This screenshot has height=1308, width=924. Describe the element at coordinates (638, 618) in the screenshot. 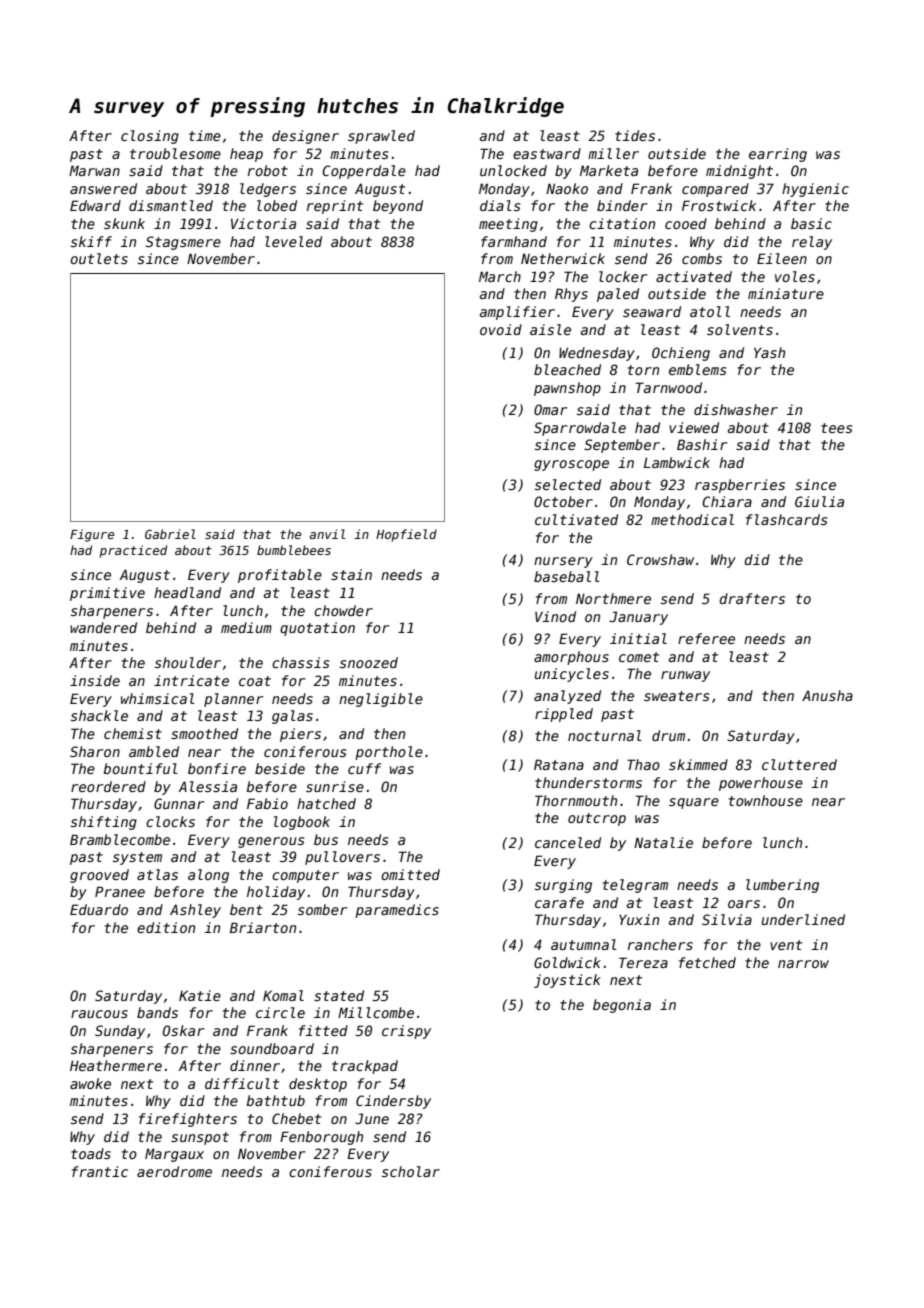

I see `January` at that location.
